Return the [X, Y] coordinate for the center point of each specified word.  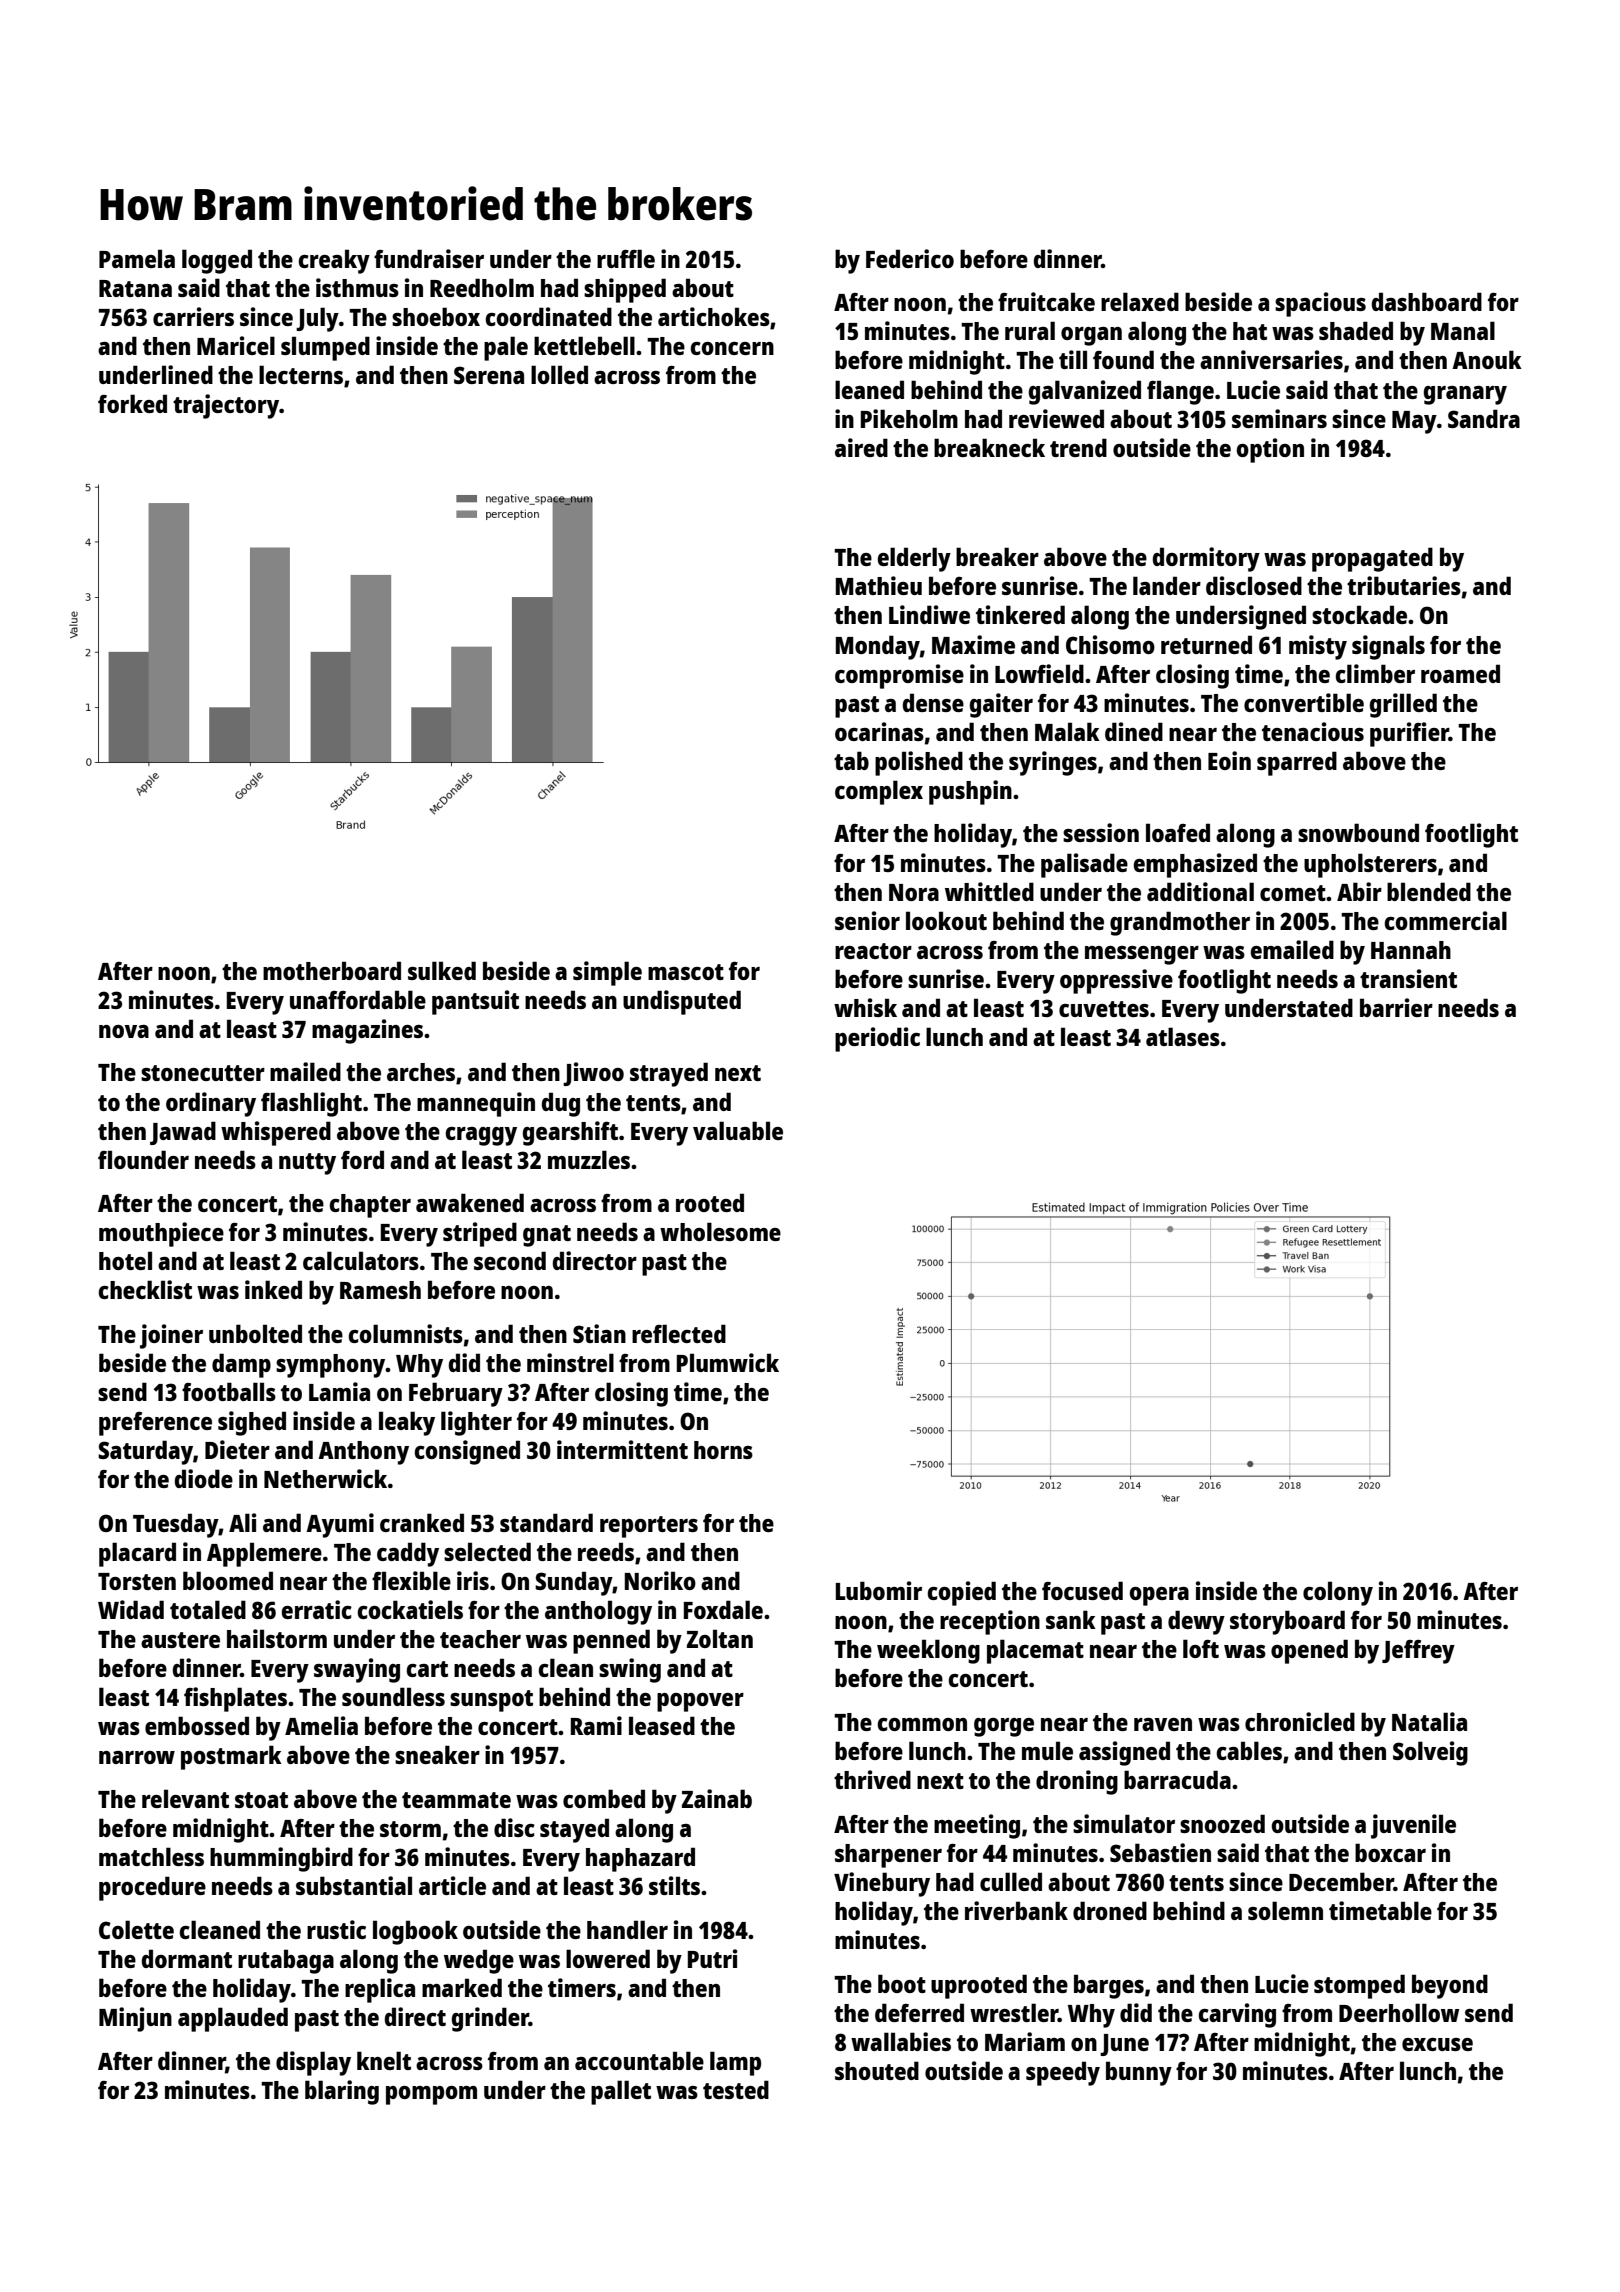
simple [607, 973]
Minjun [135, 2019]
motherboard [332, 970]
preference [155, 1424]
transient [1408, 978]
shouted [877, 2070]
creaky [334, 261]
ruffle [626, 258]
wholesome [720, 1231]
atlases [1183, 1036]
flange [1180, 392]
